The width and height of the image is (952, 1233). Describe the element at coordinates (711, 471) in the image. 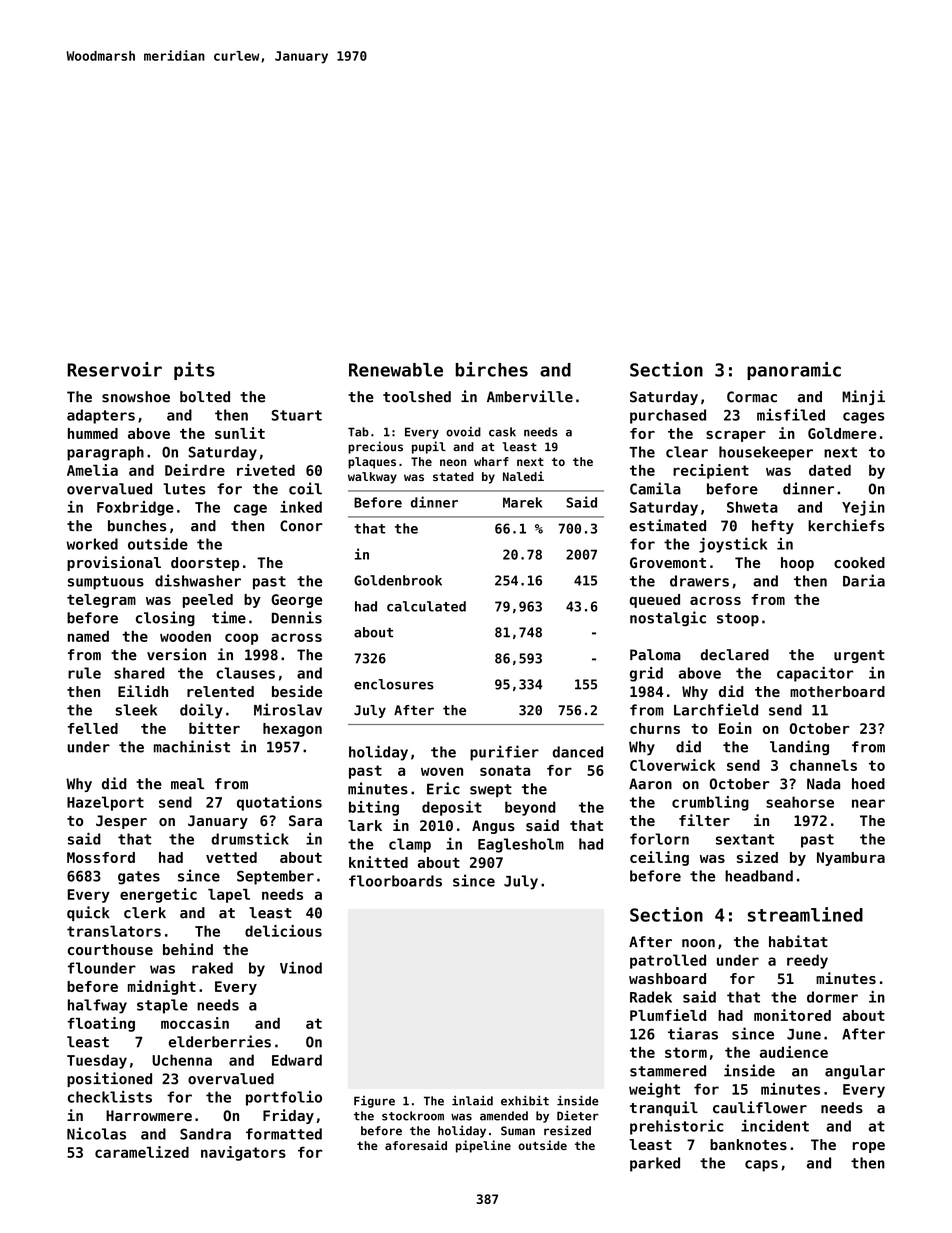

I see `recipient` at that location.
